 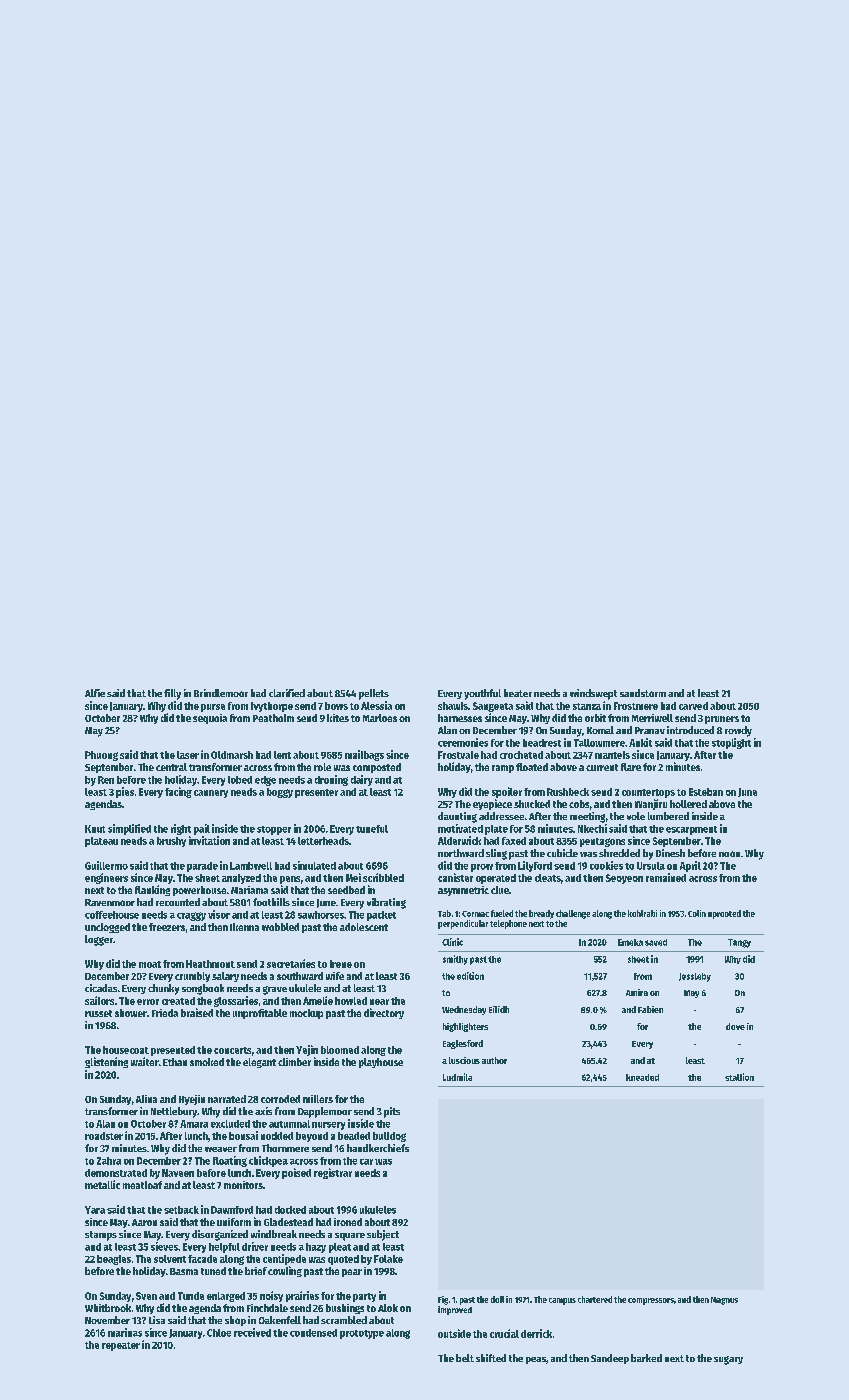 What do you see at coordinates (383, 1235) in the document?
I see `subject` at bounding box center [383, 1235].
